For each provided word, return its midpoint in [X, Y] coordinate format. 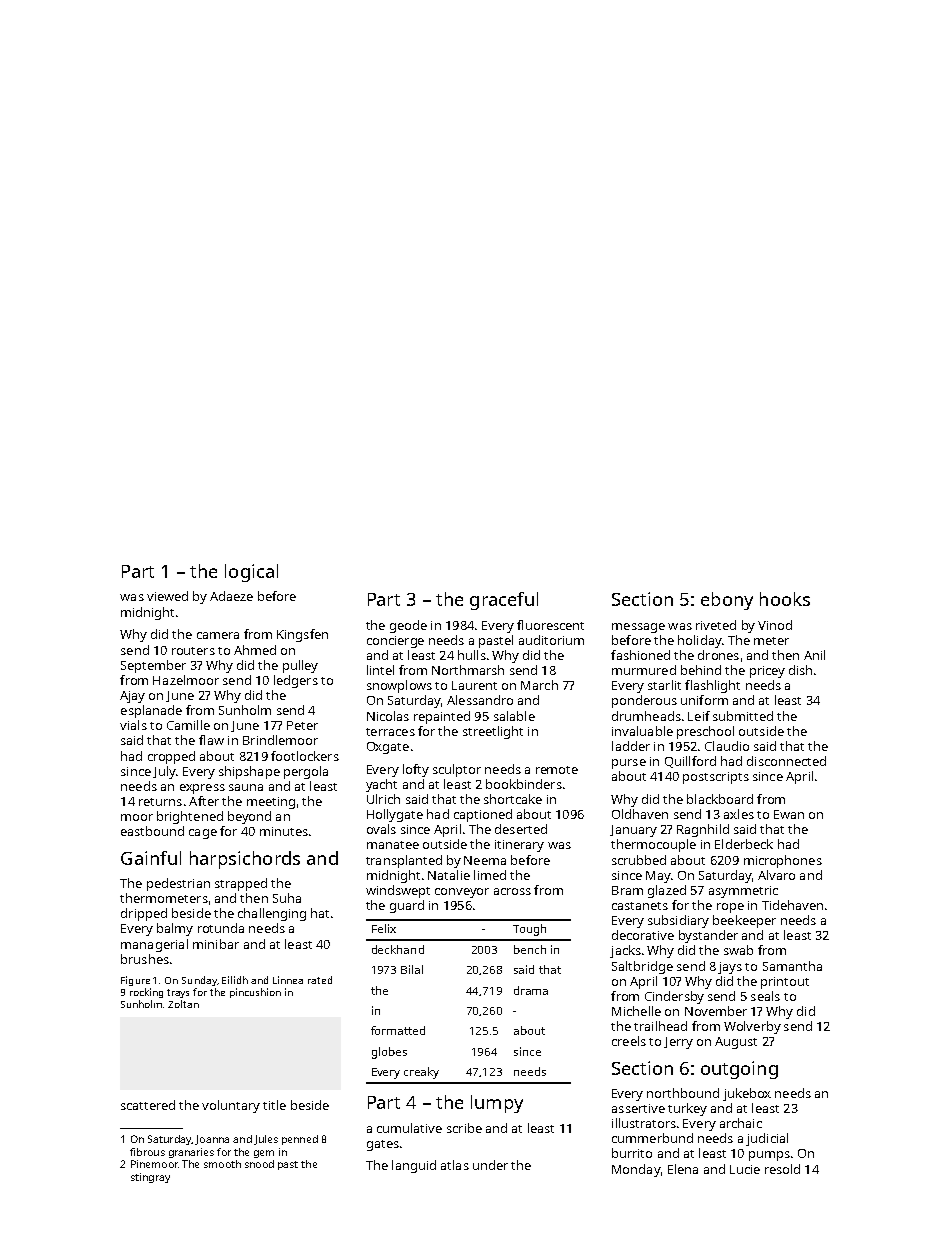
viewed [167, 596]
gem [264, 1154]
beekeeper [744, 921]
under [490, 1165]
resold [782, 1169]
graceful [504, 601]
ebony [727, 601]
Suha [287, 898]
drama [531, 990]
